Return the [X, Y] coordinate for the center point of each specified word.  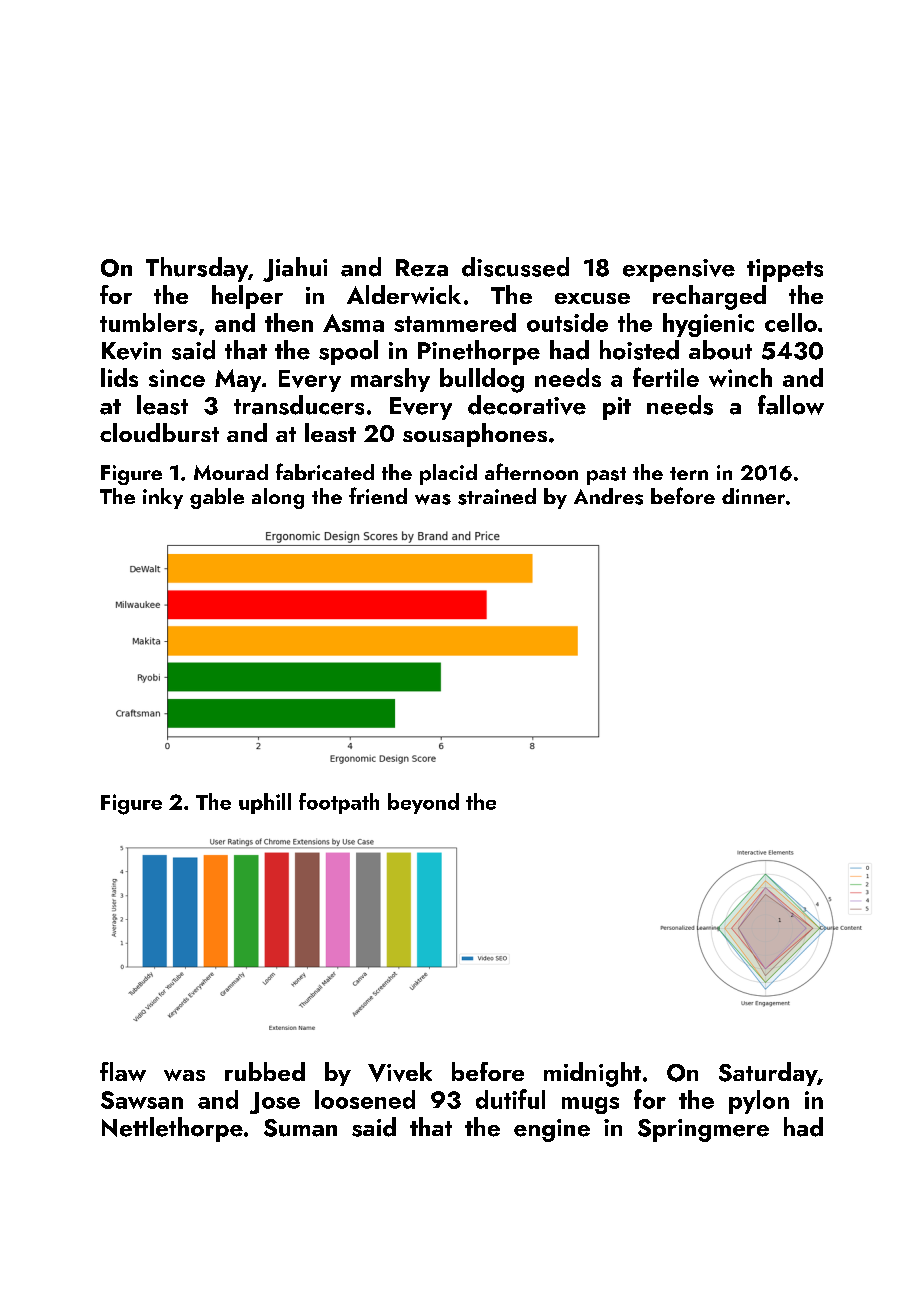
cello [791, 322]
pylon [759, 1102]
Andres [608, 496]
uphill [265, 803]
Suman [300, 1128]
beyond [423, 803]
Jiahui [295, 269]
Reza [422, 268]
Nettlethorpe [172, 1129]
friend [378, 495]
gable [217, 498]
